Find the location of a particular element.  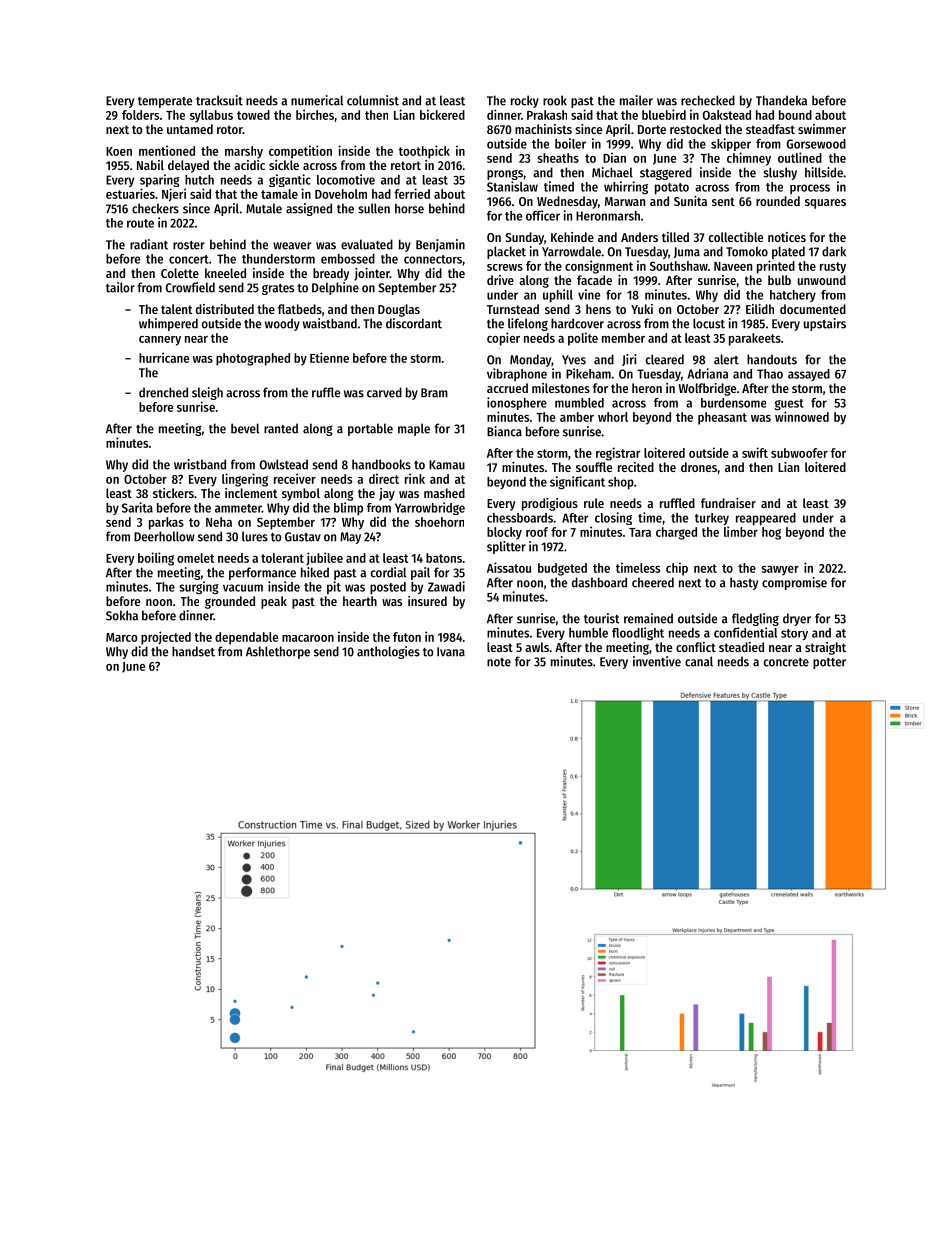

handouts is located at coordinates (772, 359).
